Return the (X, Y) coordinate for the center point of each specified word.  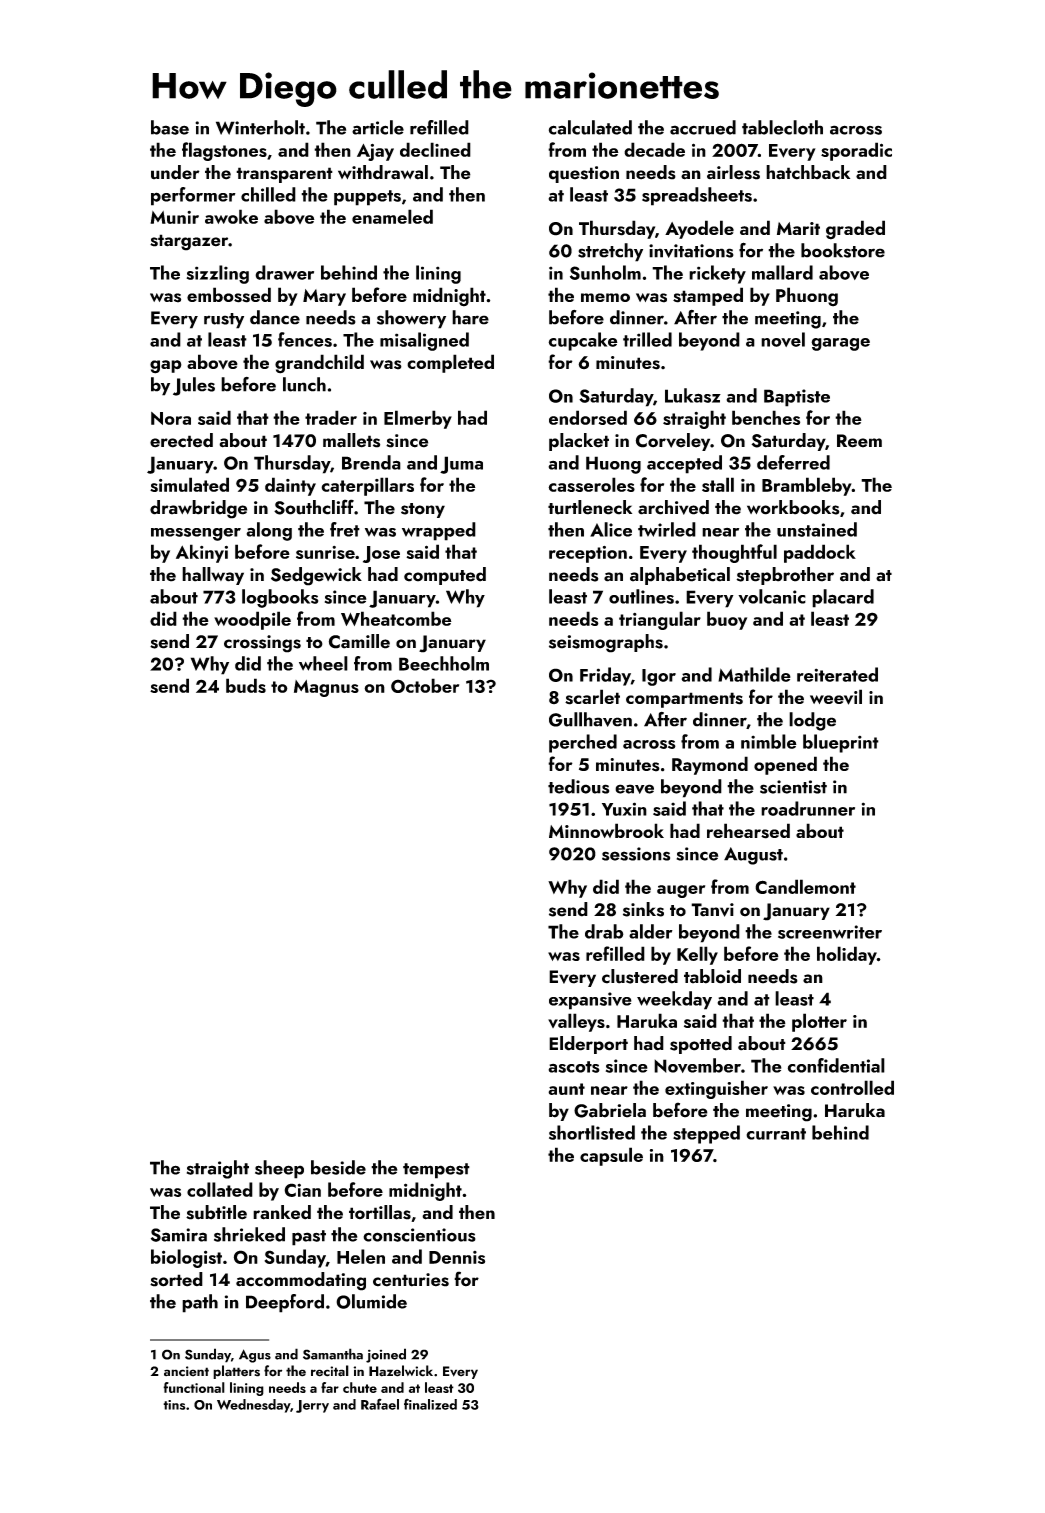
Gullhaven (590, 719)
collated (220, 1189)
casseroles (591, 484)
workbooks (793, 507)
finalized (430, 1404)
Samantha (333, 1354)
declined (435, 149)
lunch (304, 384)
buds (246, 685)
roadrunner (808, 808)
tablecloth (782, 127)
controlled (852, 1087)
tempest (436, 1171)
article (378, 127)
